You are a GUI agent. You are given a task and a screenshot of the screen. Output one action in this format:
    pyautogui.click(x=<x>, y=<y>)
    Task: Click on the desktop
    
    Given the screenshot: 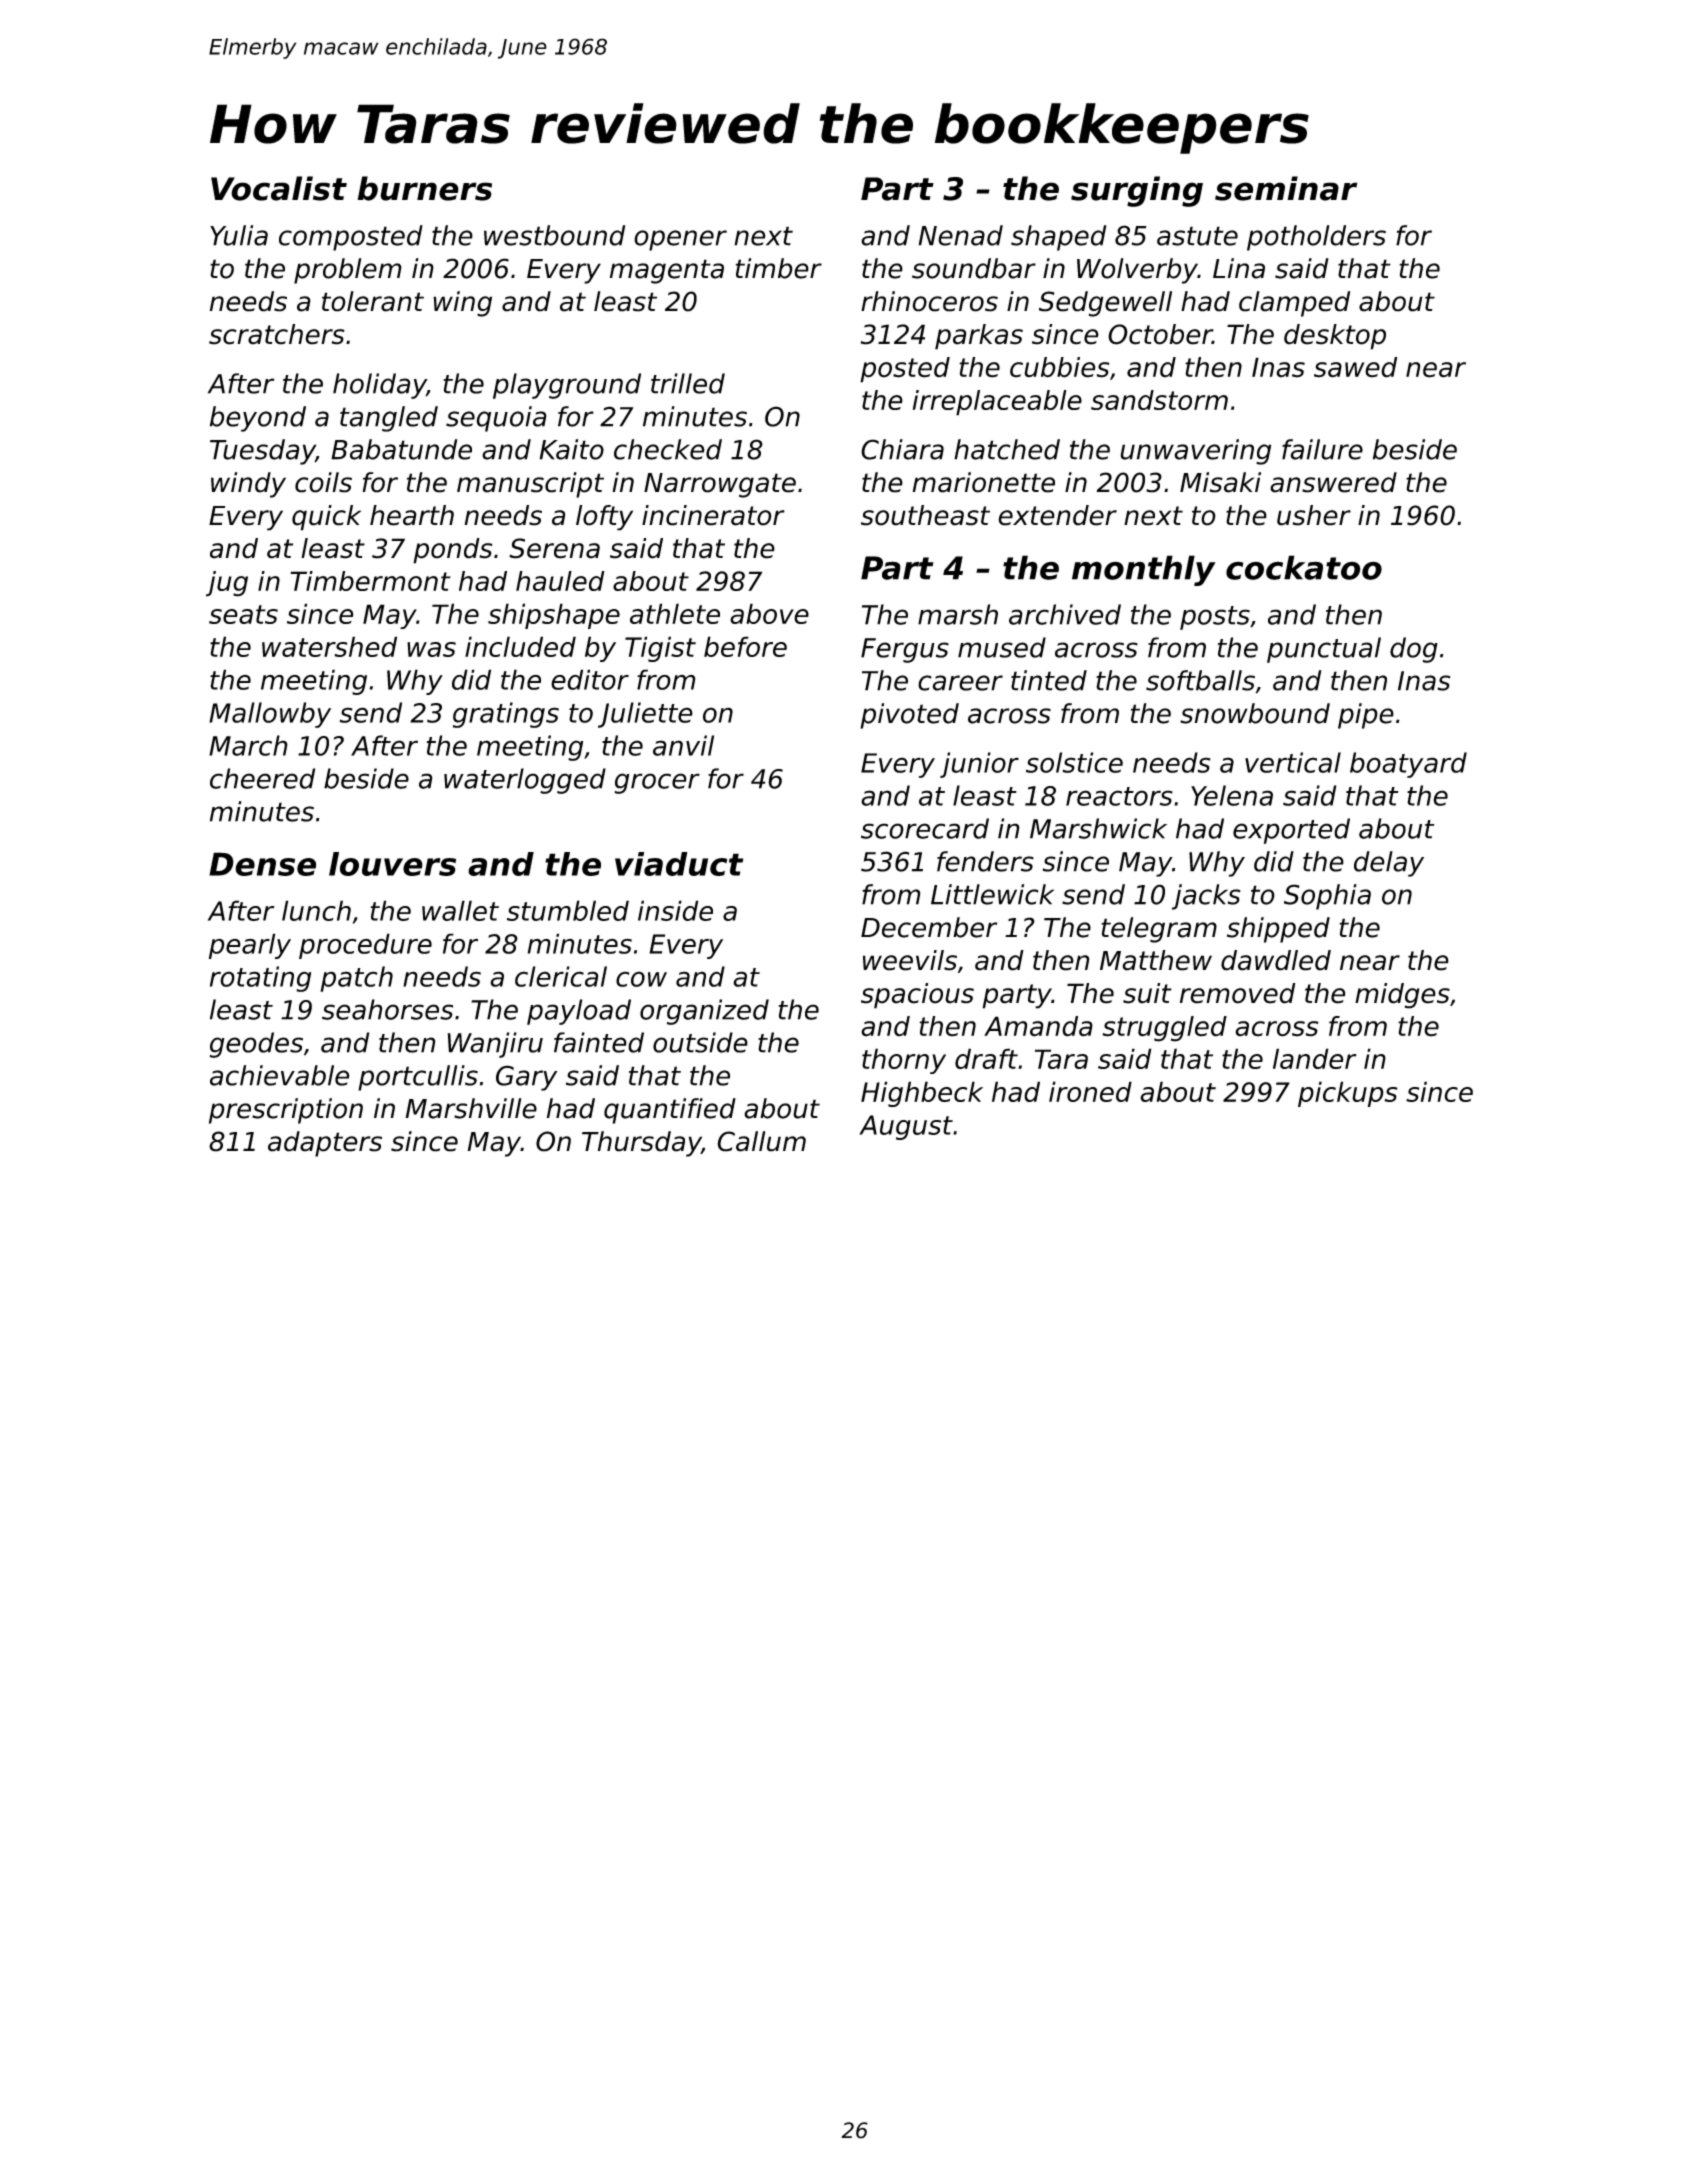 What is the action you would take?
    pyautogui.click(x=1335, y=337)
